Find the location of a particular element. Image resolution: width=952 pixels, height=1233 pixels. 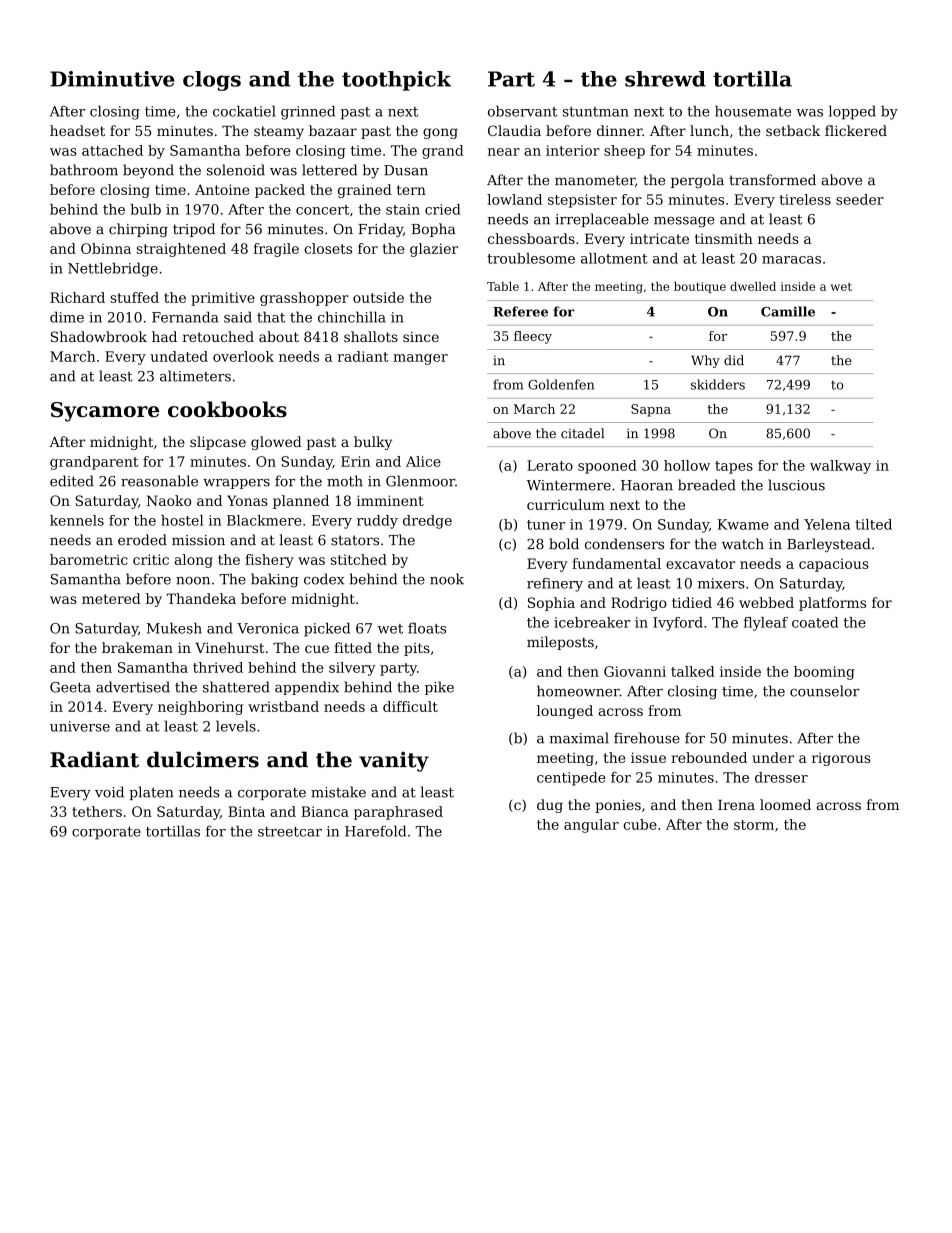

observant is located at coordinates (522, 111).
